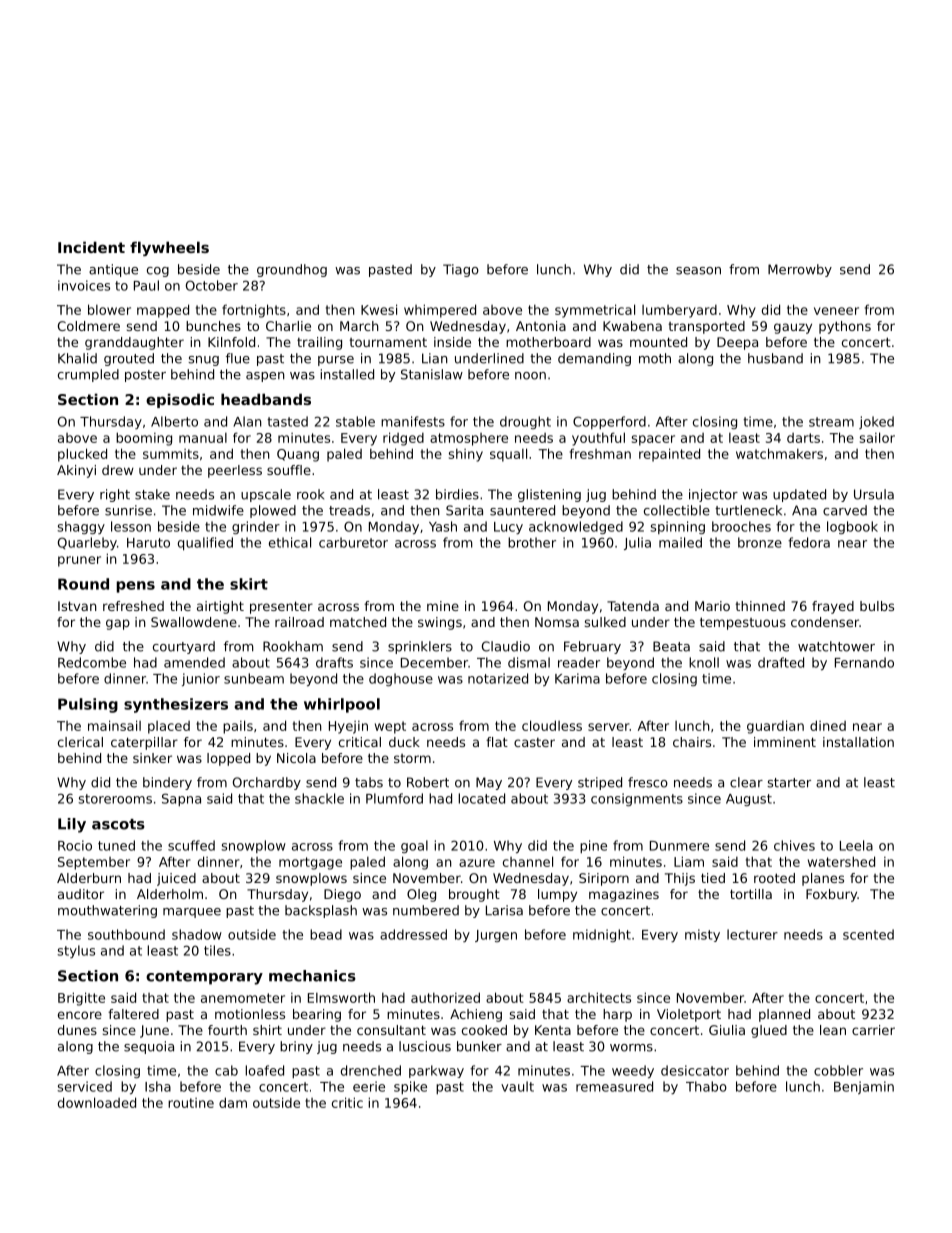  What do you see at coordinates (496, 936) in the screenshot?
I see `Jurgen` at bounding box center [496, 936].
